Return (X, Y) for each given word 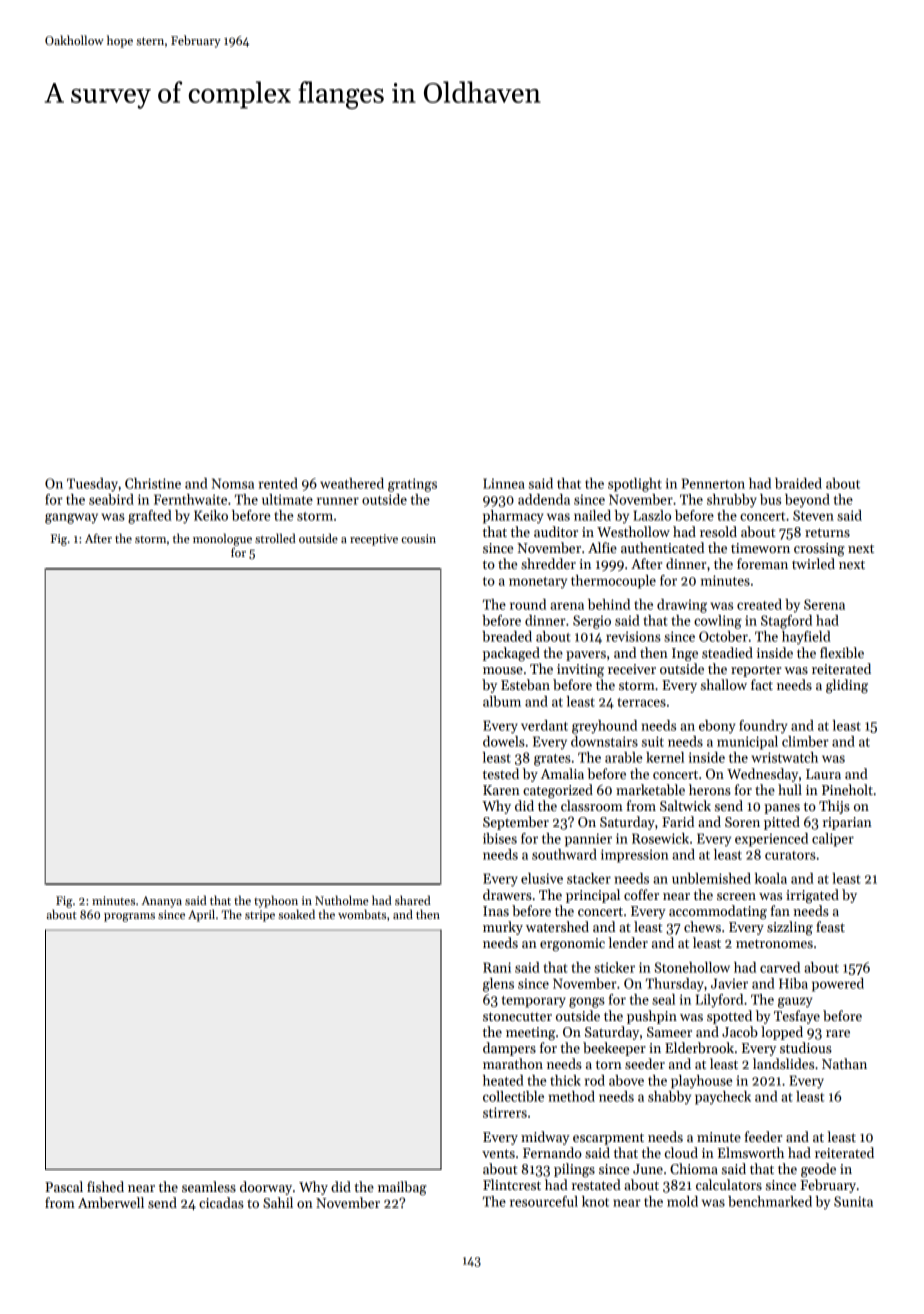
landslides (783, 1063)
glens (498, 985)
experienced (771, 840)
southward (564, 854)
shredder (548, 563)
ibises (500, 838)
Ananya (161, 902)
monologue (222, 539)
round (528, 604)
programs (129, 917)
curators (790, 855)
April (201, 915)
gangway (71, 518)
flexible (842, 652)
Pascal (64, 1186)
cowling (718, 622)
